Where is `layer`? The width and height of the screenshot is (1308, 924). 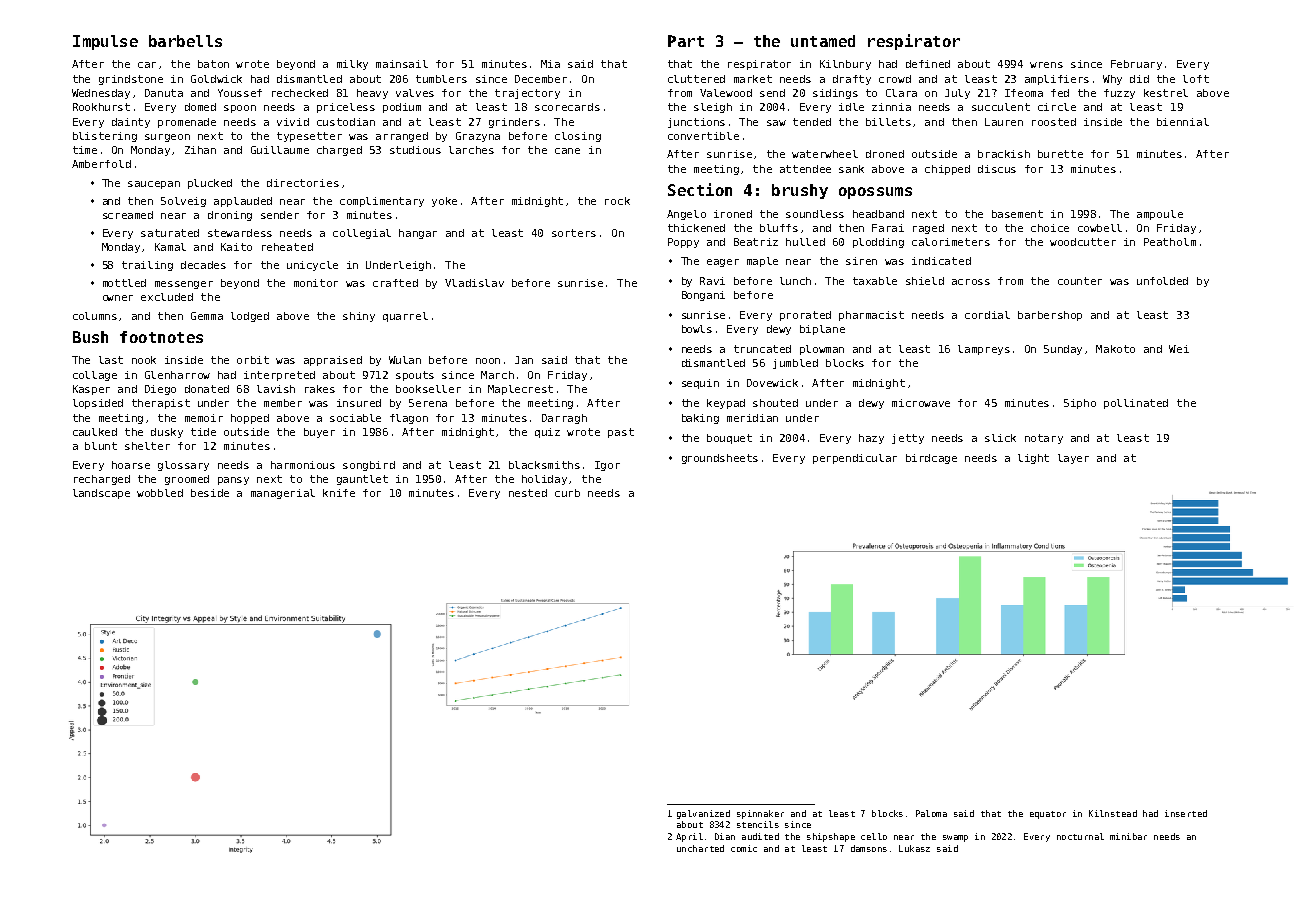 layer is located at coordinates (1073, 459).
